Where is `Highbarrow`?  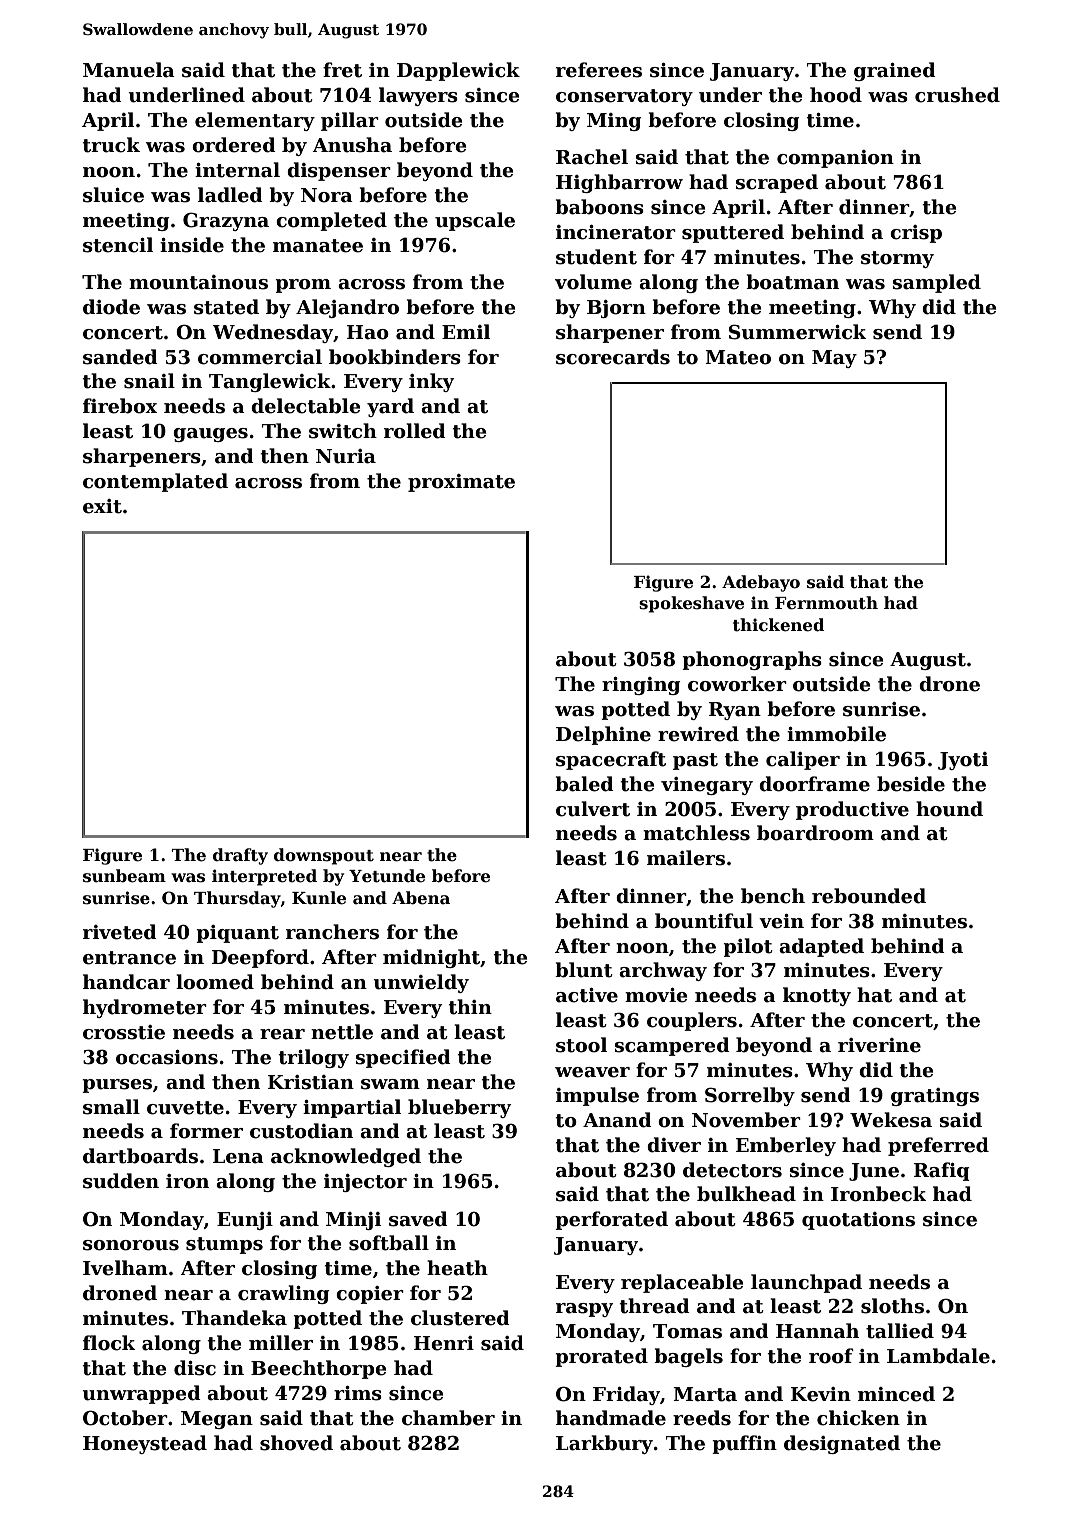 Highbarrow is located at coordinates (619, 183).
